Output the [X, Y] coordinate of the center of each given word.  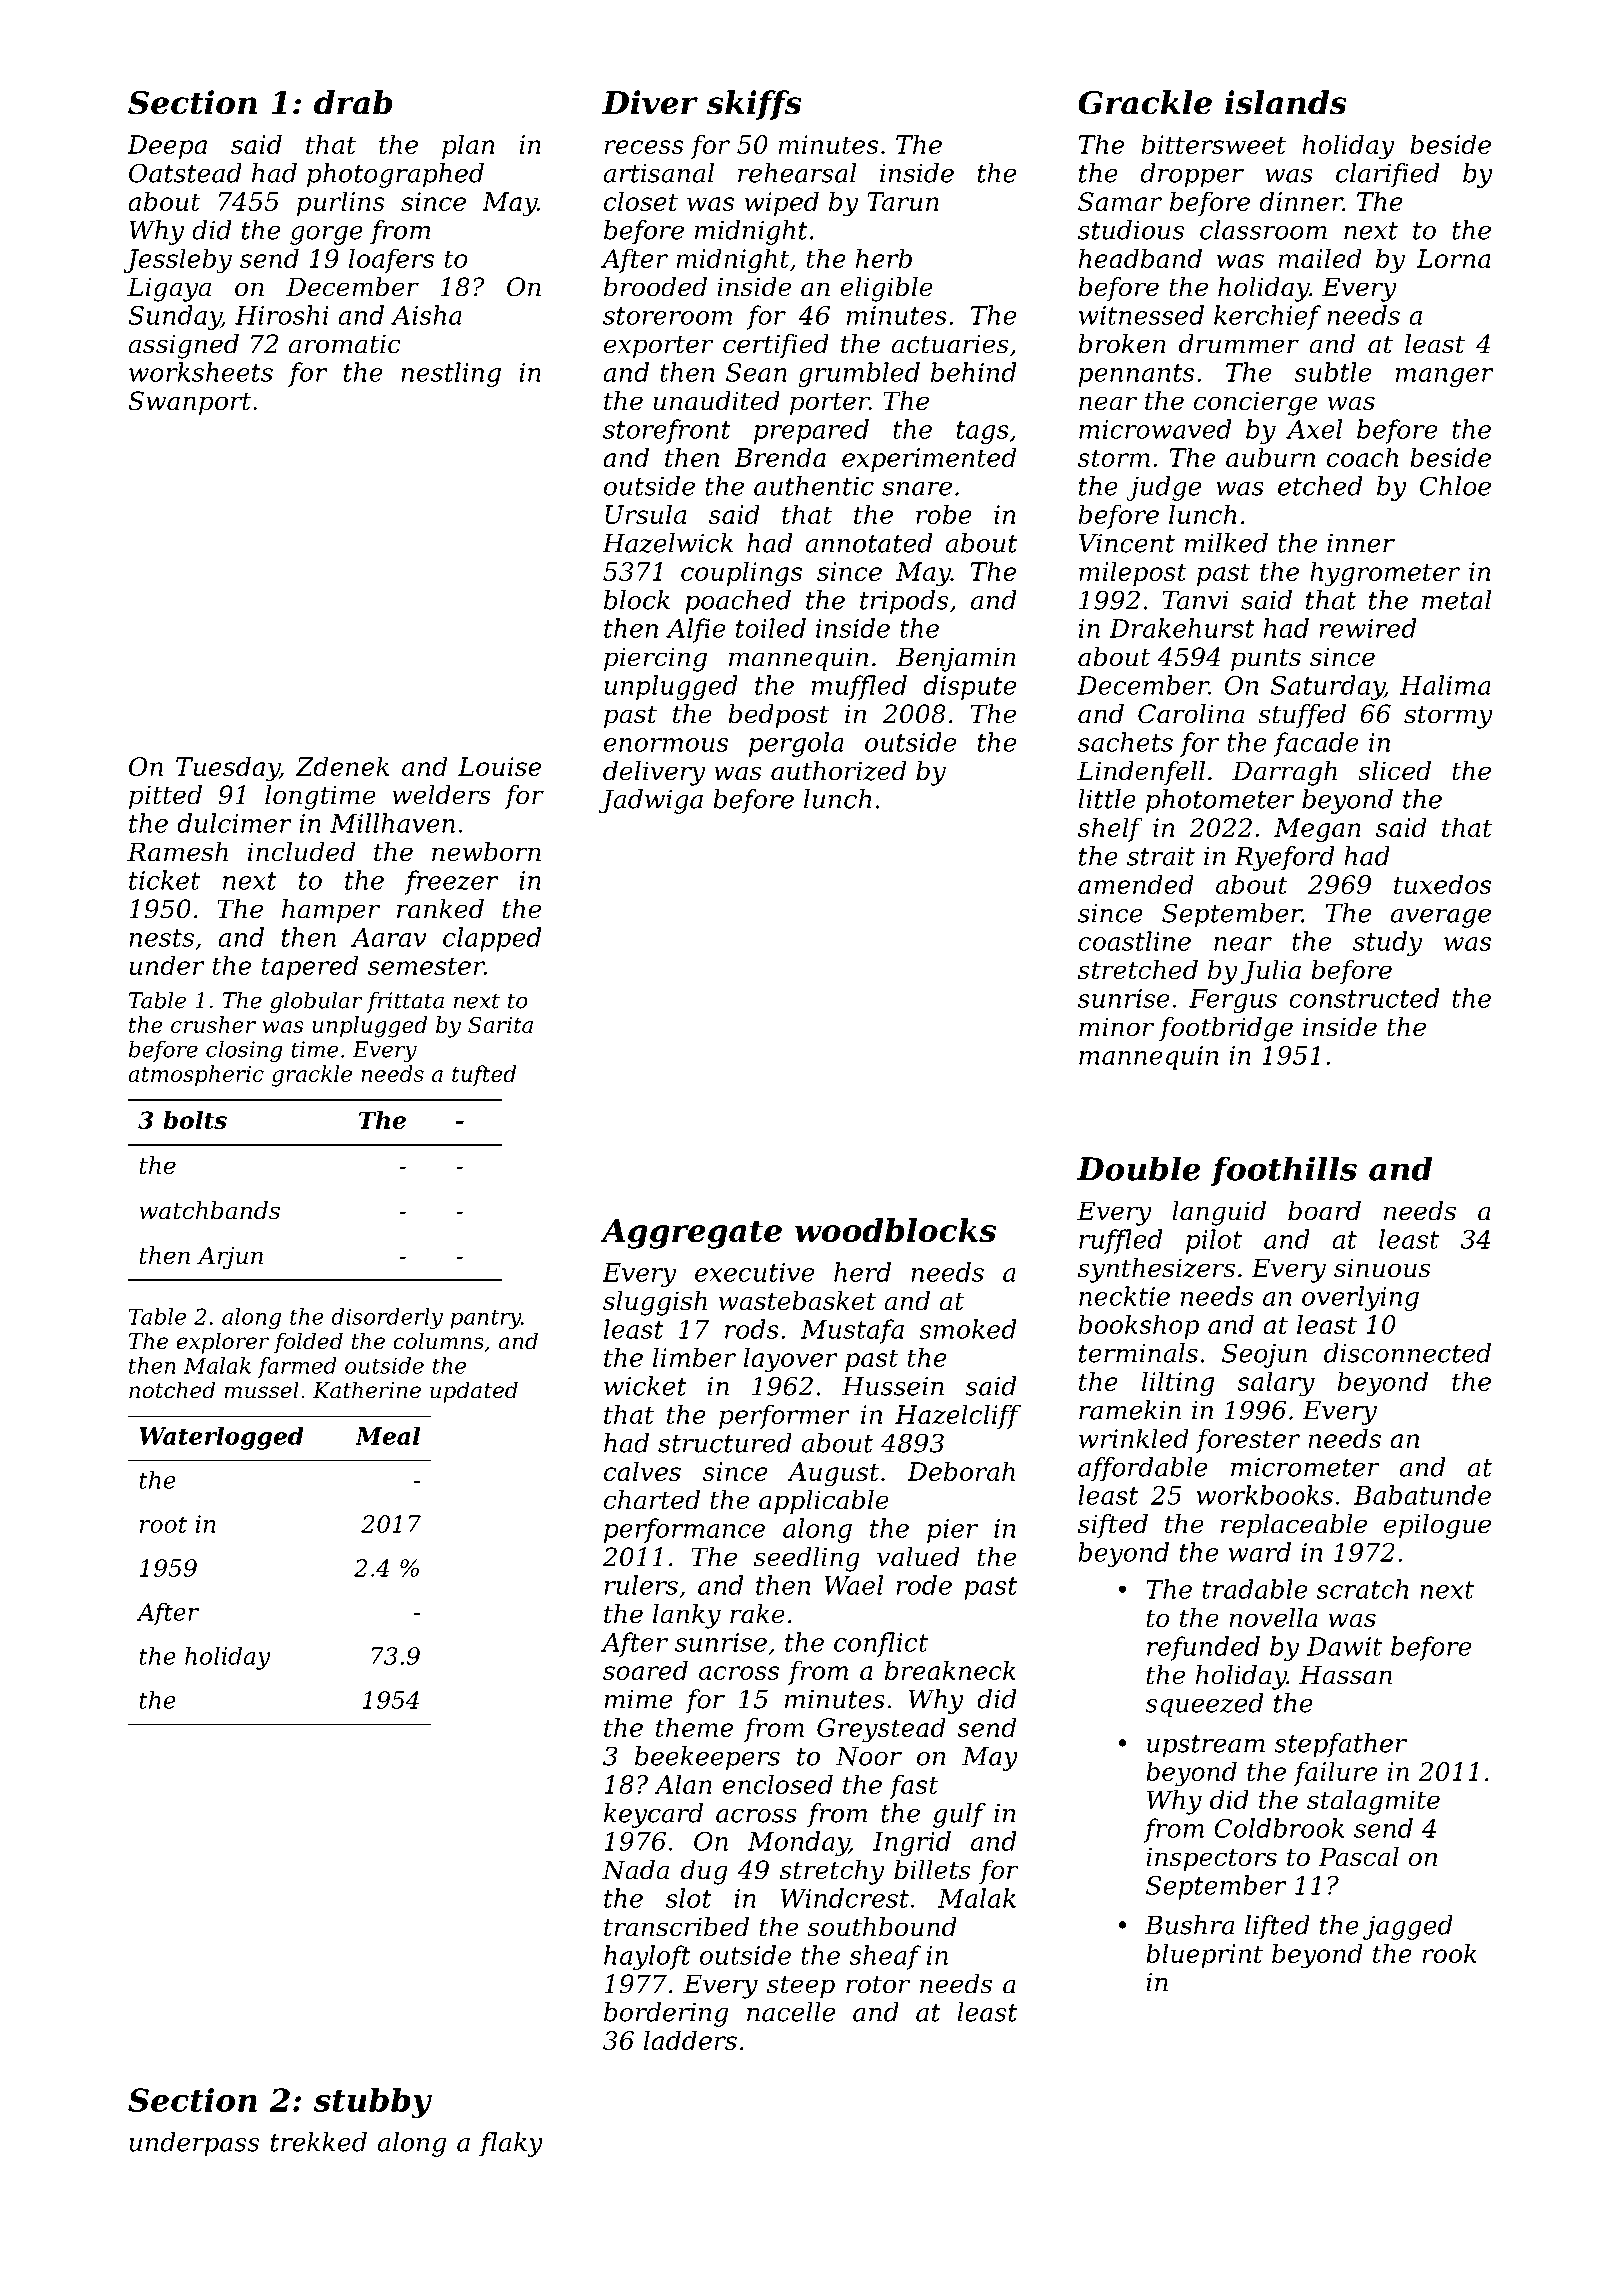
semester [426, 966]
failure [1335, 1773]
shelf [1110, 829]
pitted [165, 797]
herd [862, 1272]
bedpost [778, 716]
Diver [650, 102]
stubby [373, 2103]
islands [1286, 102]
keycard [653, 1815]
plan [468, 146]
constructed [1364, 998]
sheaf [885, 1957]
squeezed [1204, 1705]
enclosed [777, 1784]
